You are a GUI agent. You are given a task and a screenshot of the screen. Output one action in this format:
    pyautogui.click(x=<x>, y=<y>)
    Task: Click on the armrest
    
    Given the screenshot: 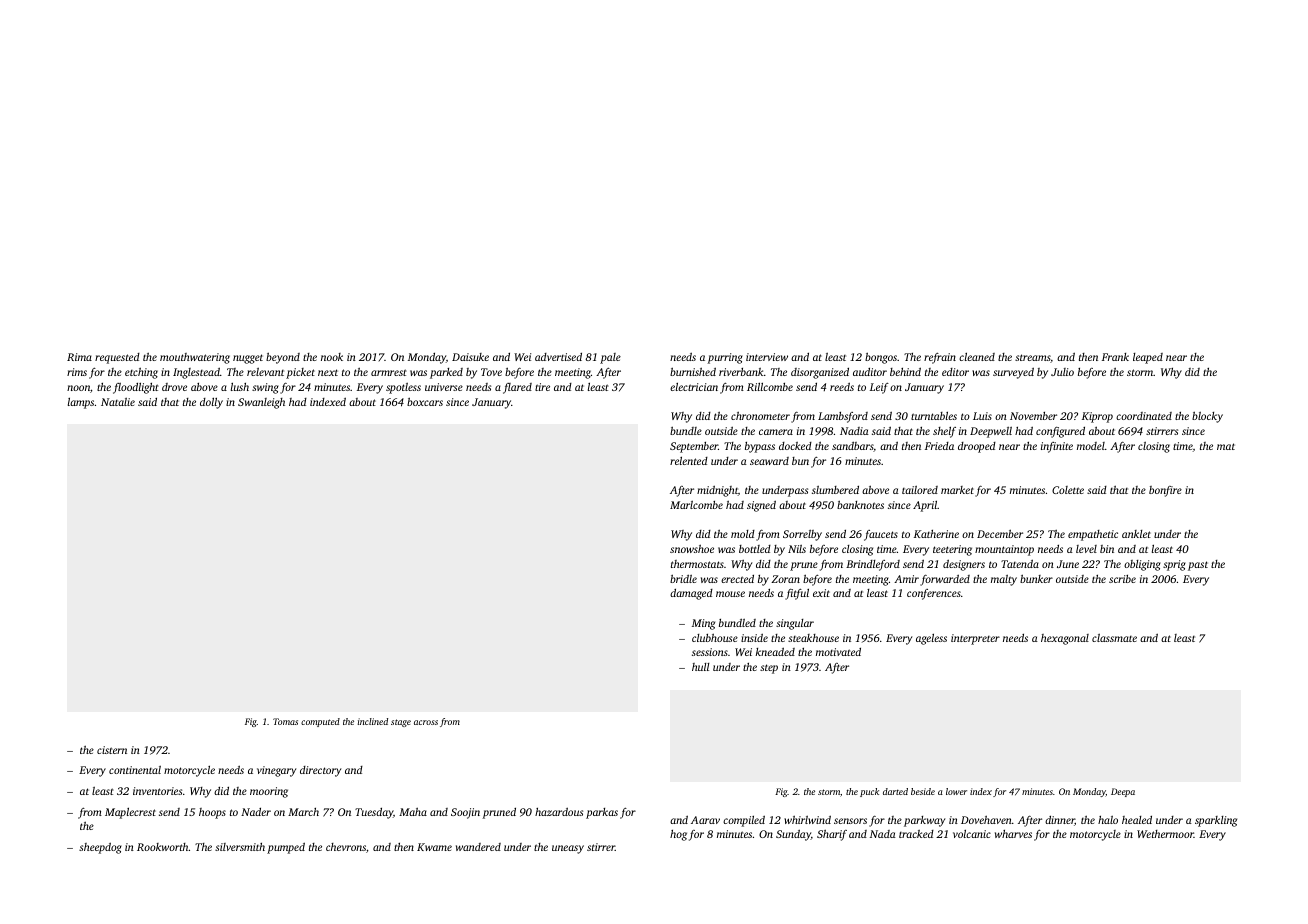 What is the action you would take?
    pyautogui.click(x=389, y=372)
